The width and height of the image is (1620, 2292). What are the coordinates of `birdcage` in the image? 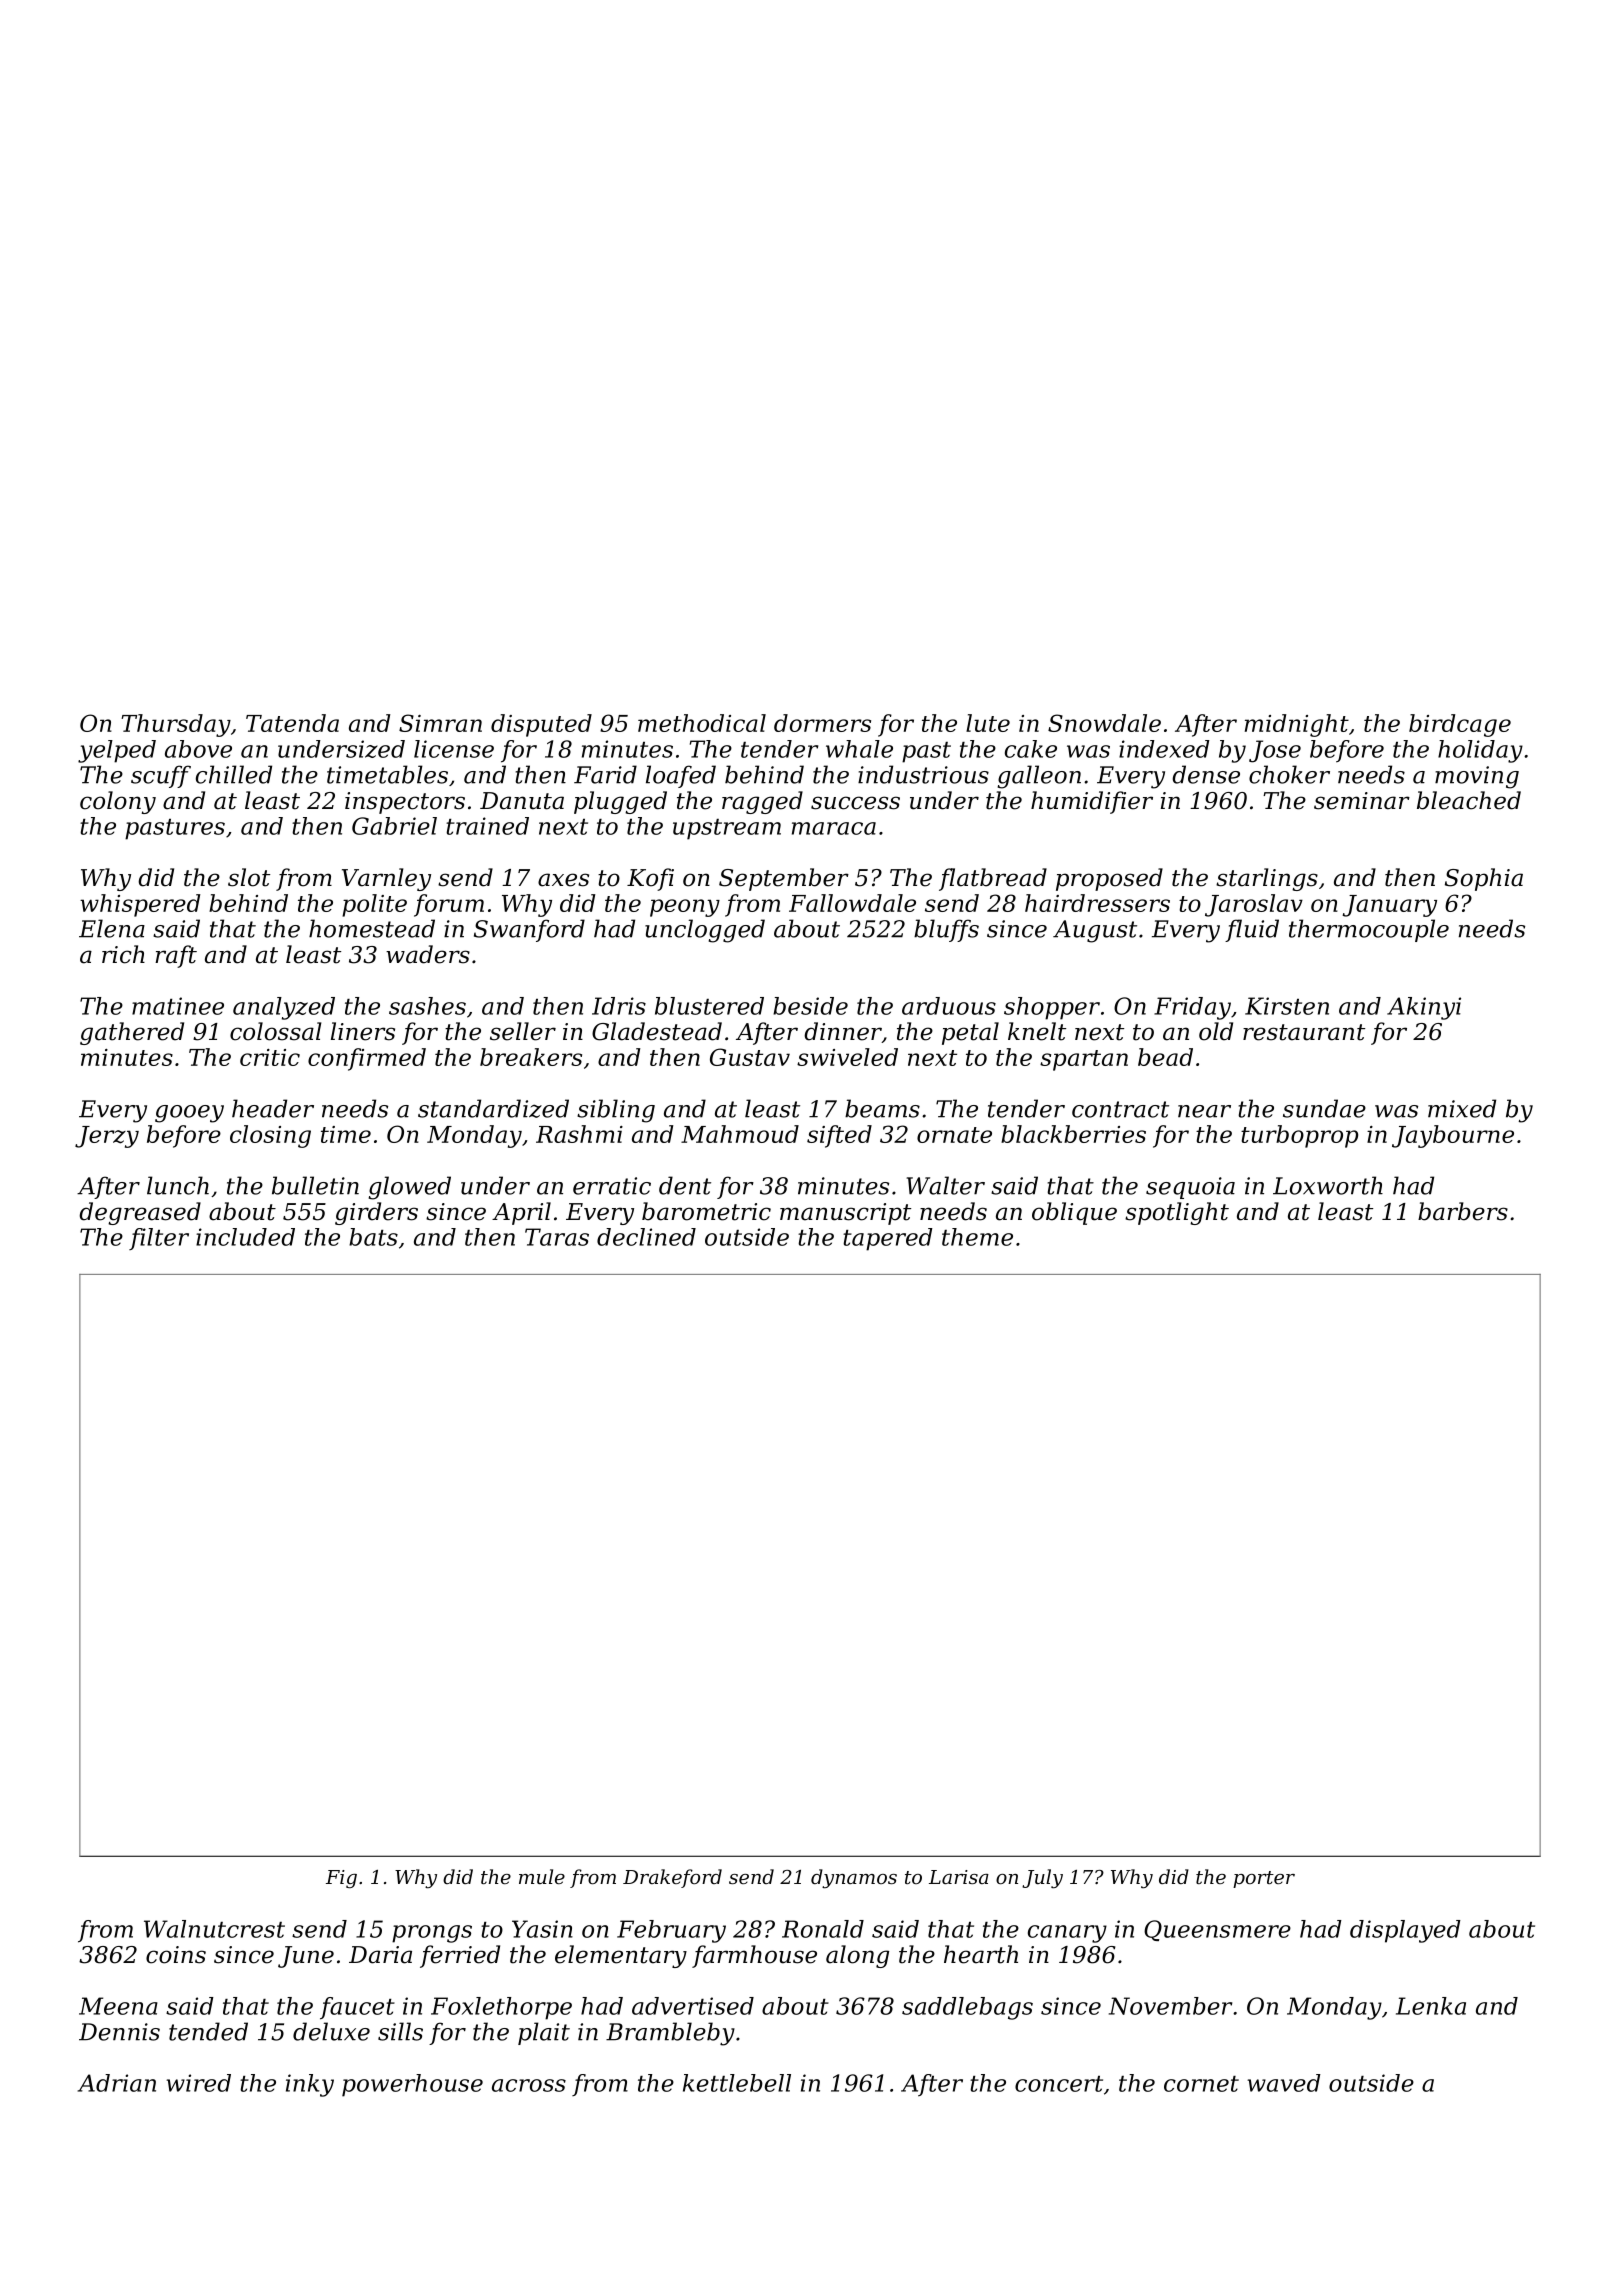 It's located at (1460, 725).
